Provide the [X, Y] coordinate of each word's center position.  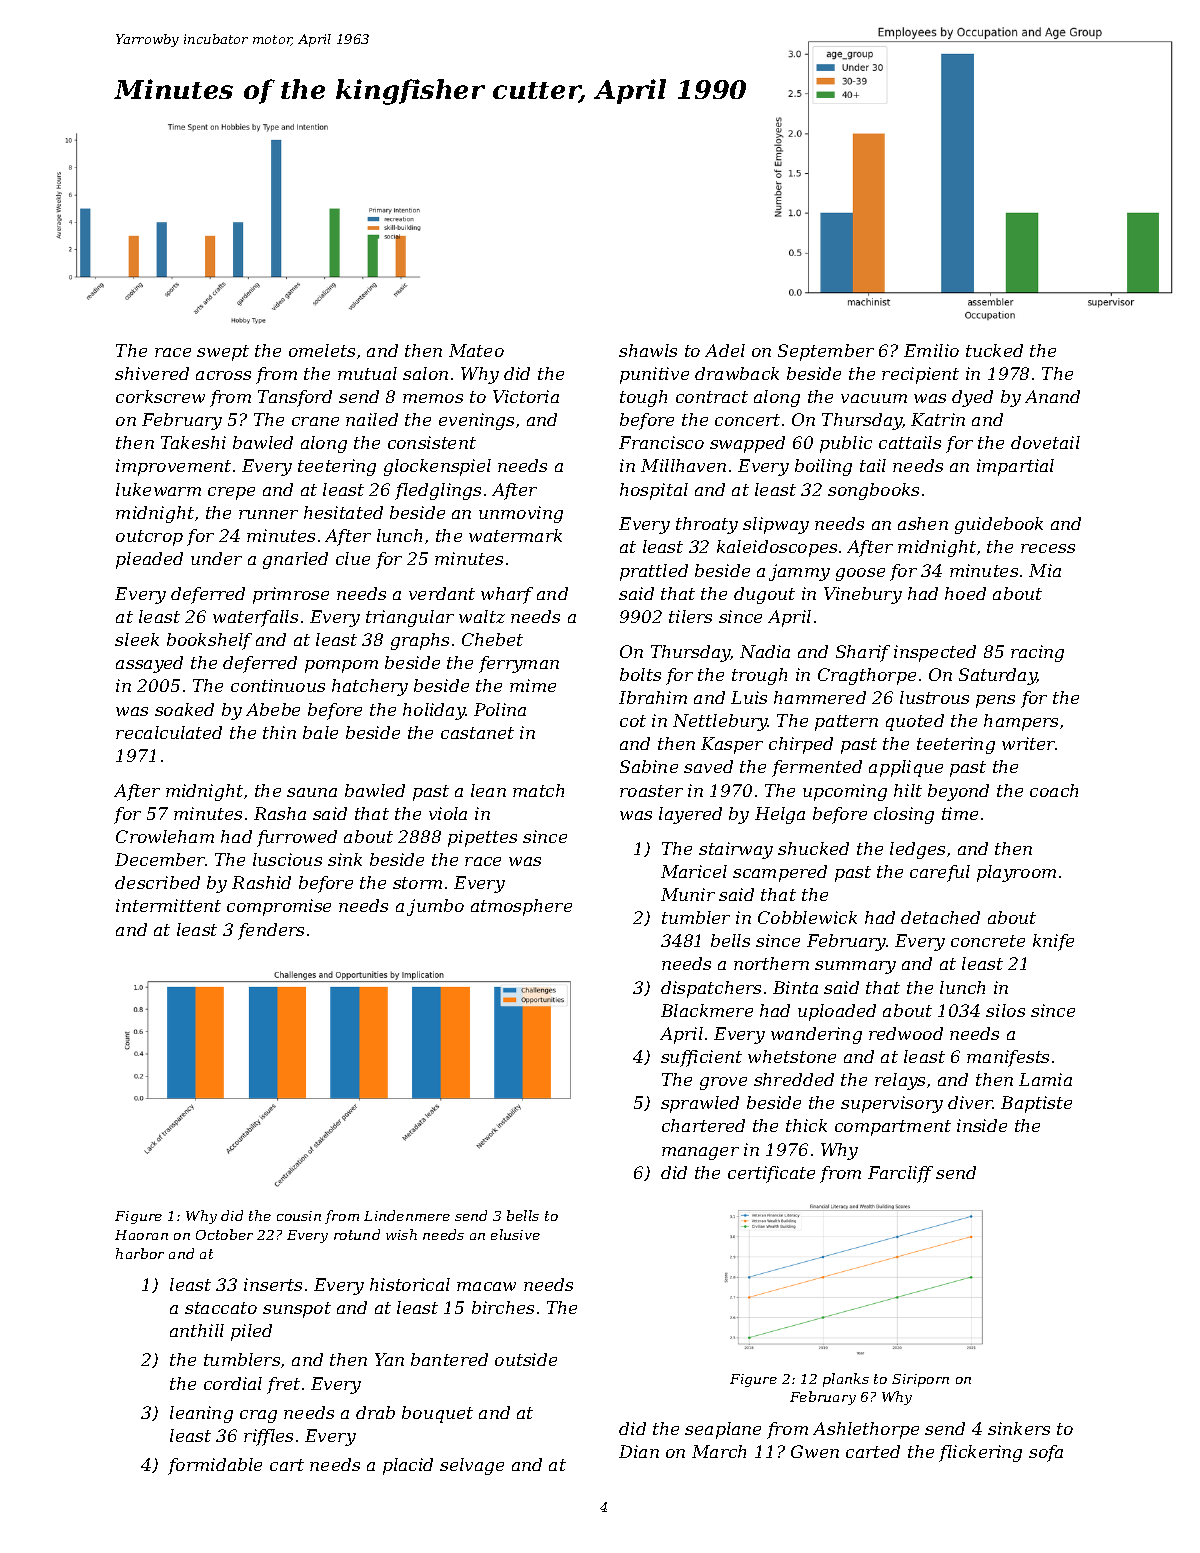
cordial [233, 1383]
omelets [322, 350]
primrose [291, 595]
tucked [994, 350]
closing [904, 815]
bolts [640, 674]
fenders [271, 931]
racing [1037, 653]
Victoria [526, 396]
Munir [688, 894]
